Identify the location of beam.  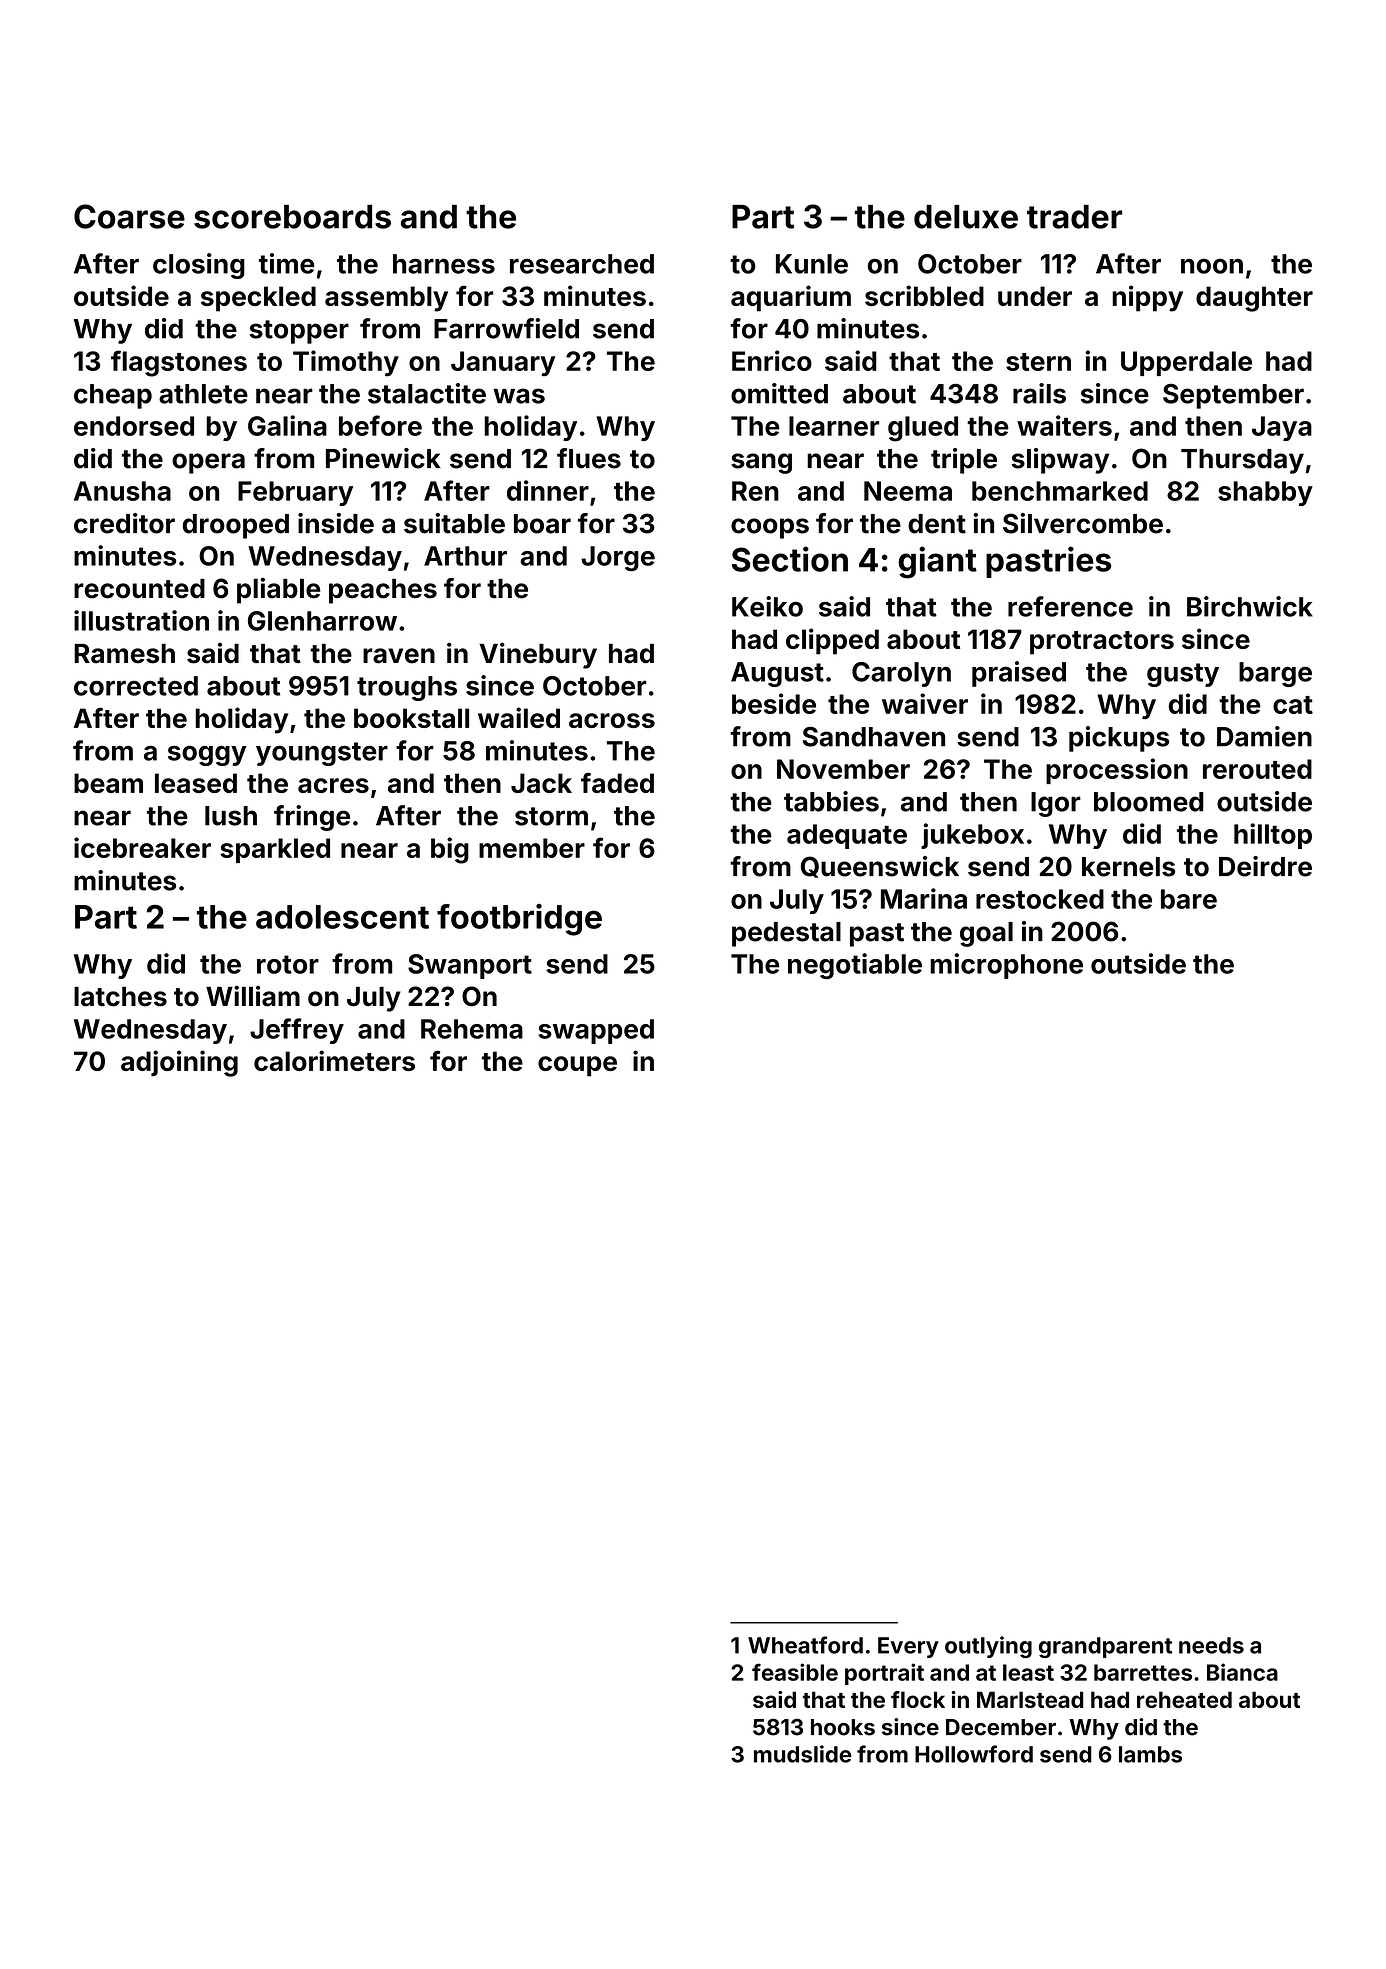
(108, 783).
